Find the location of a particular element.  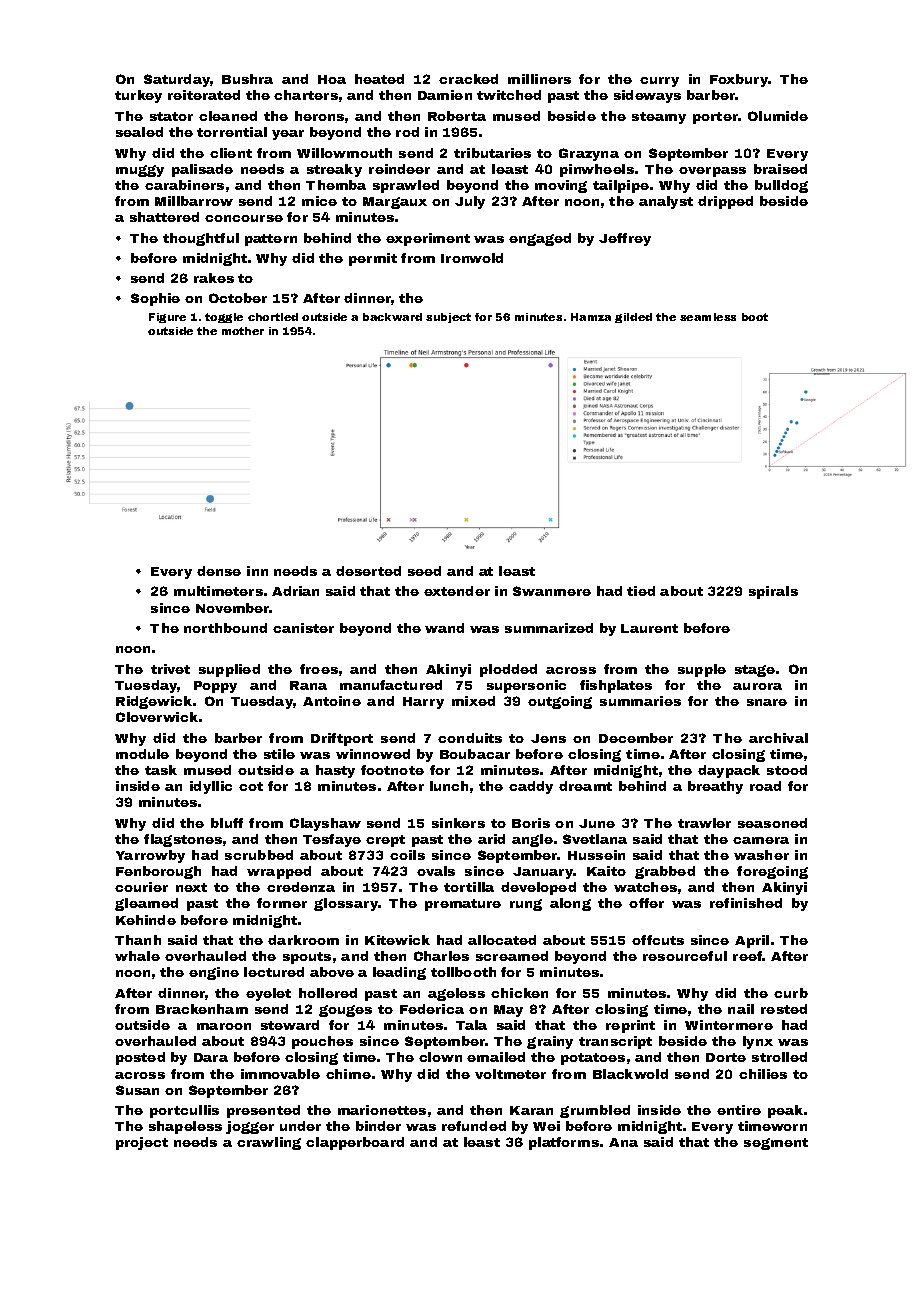

cleaned is located at coordinates (228, 116).
